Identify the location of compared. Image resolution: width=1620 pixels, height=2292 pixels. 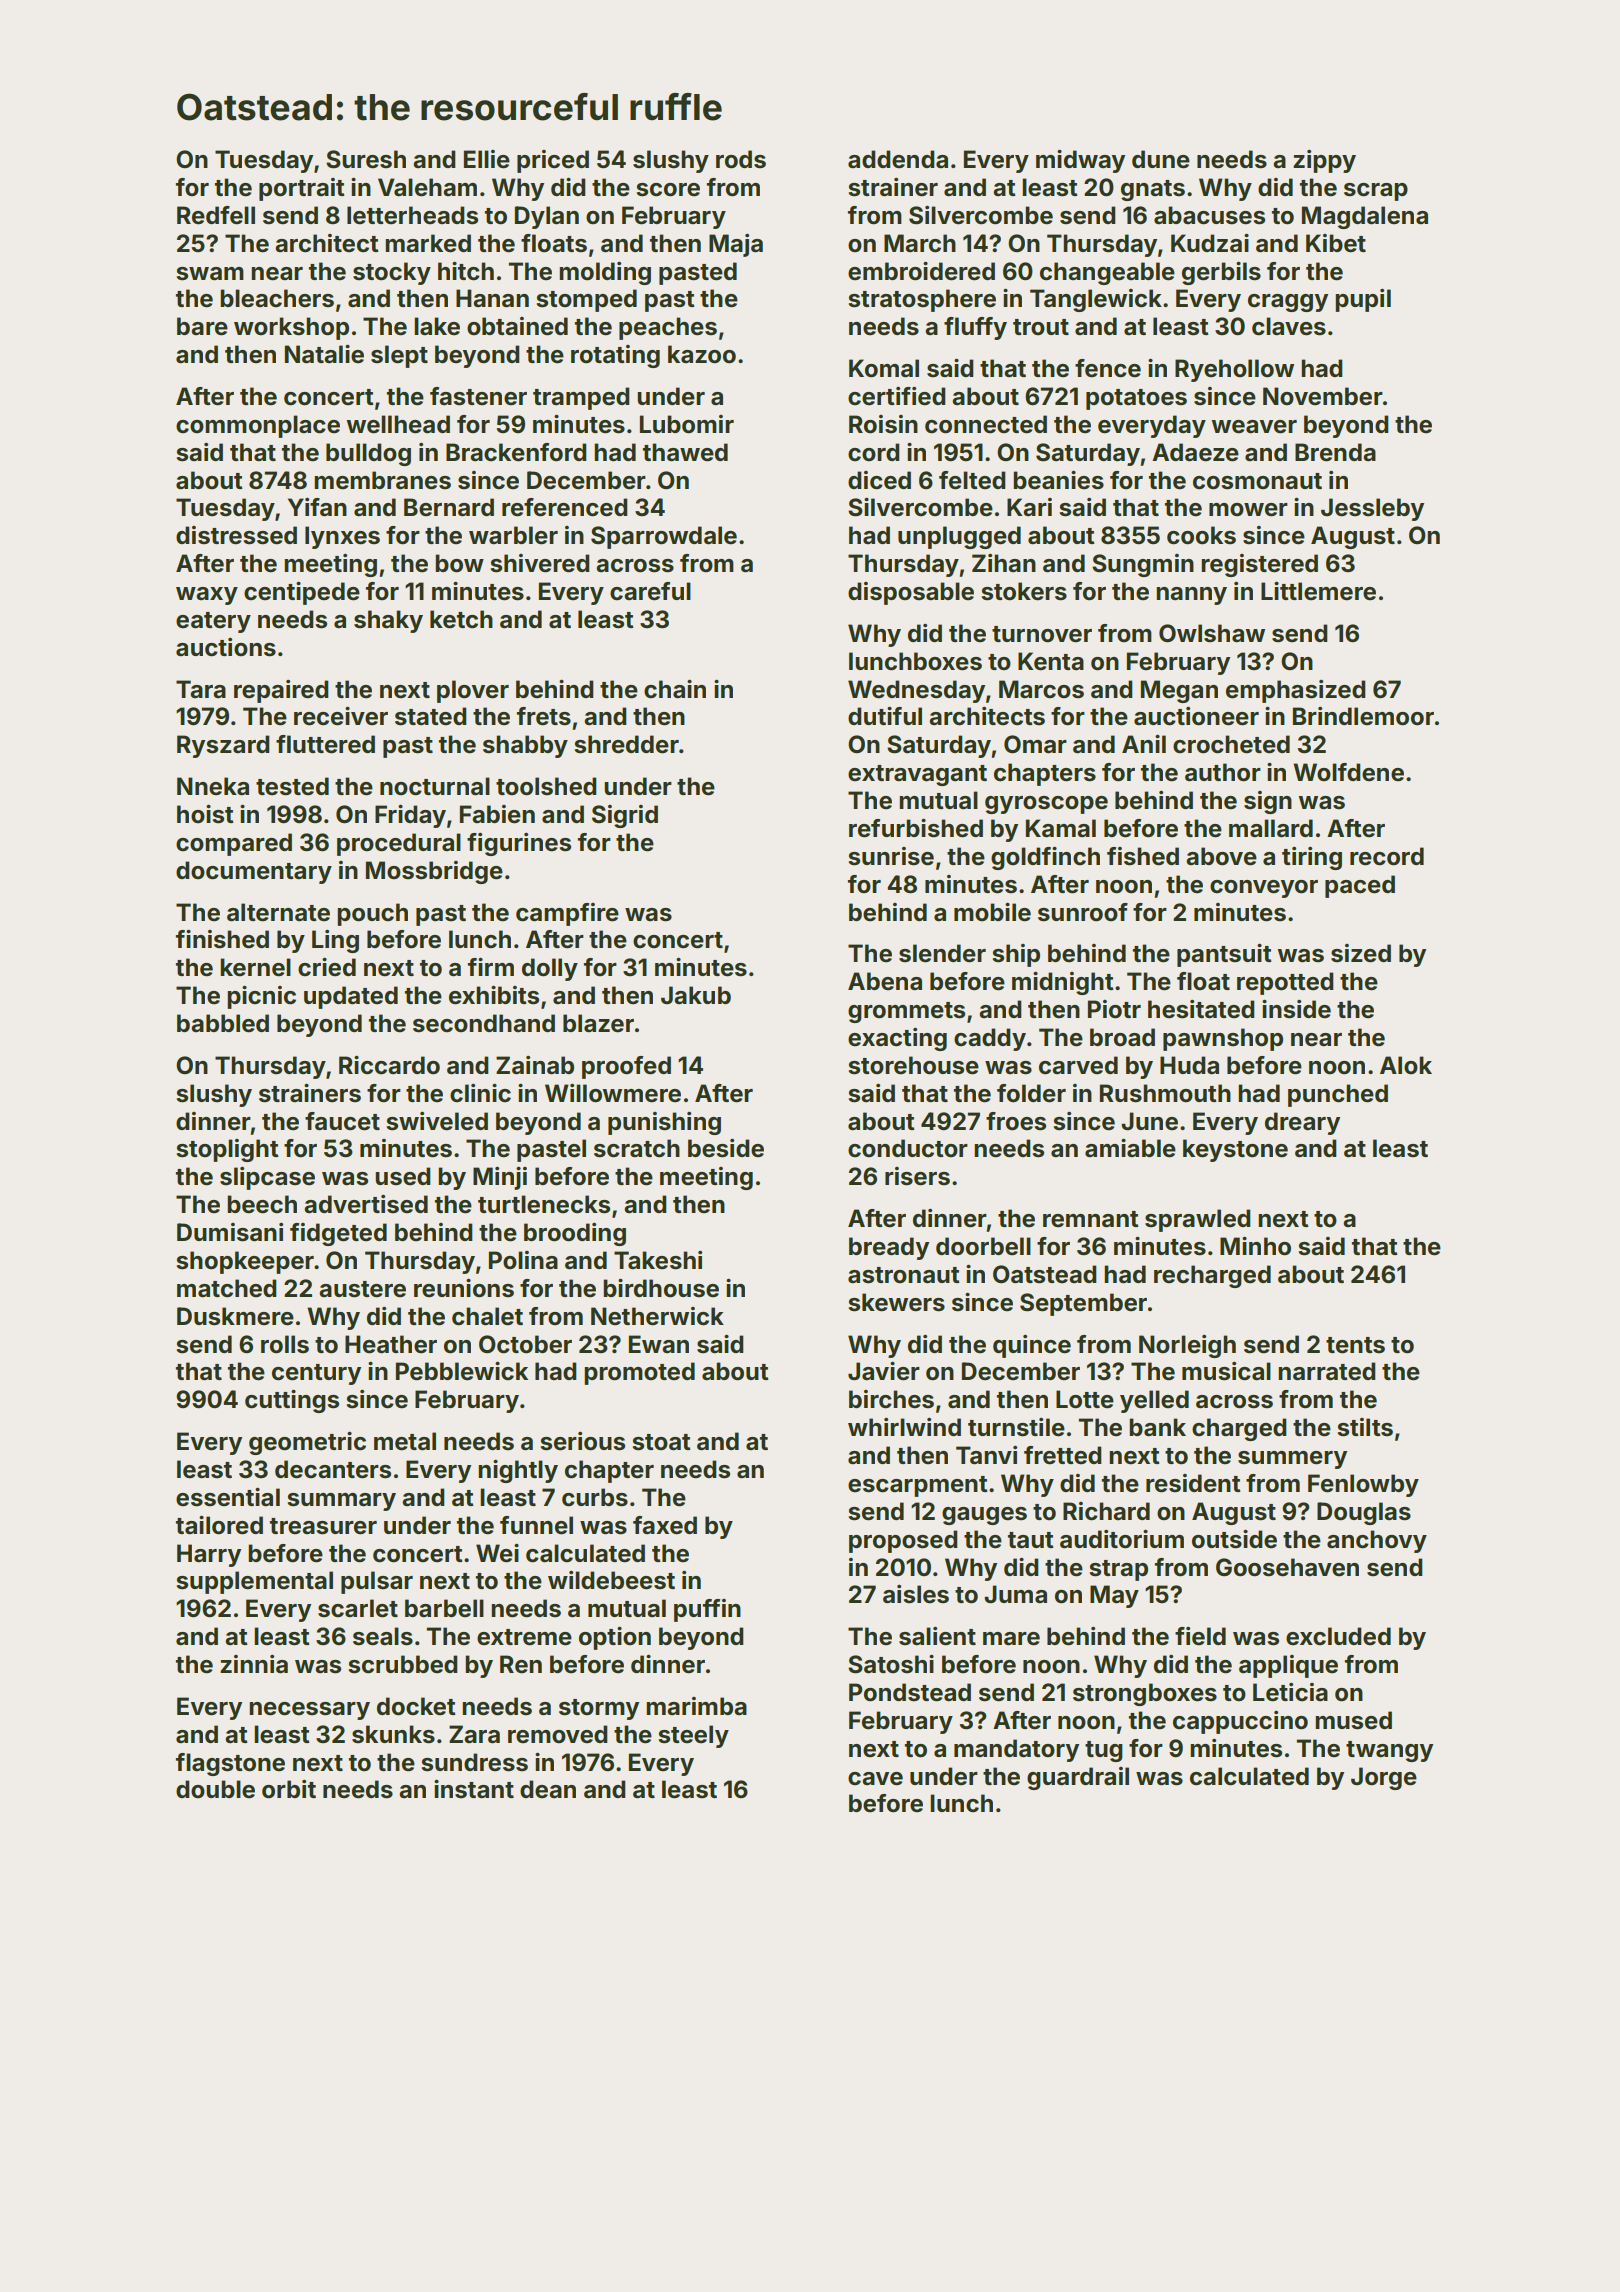
(234, 844).
